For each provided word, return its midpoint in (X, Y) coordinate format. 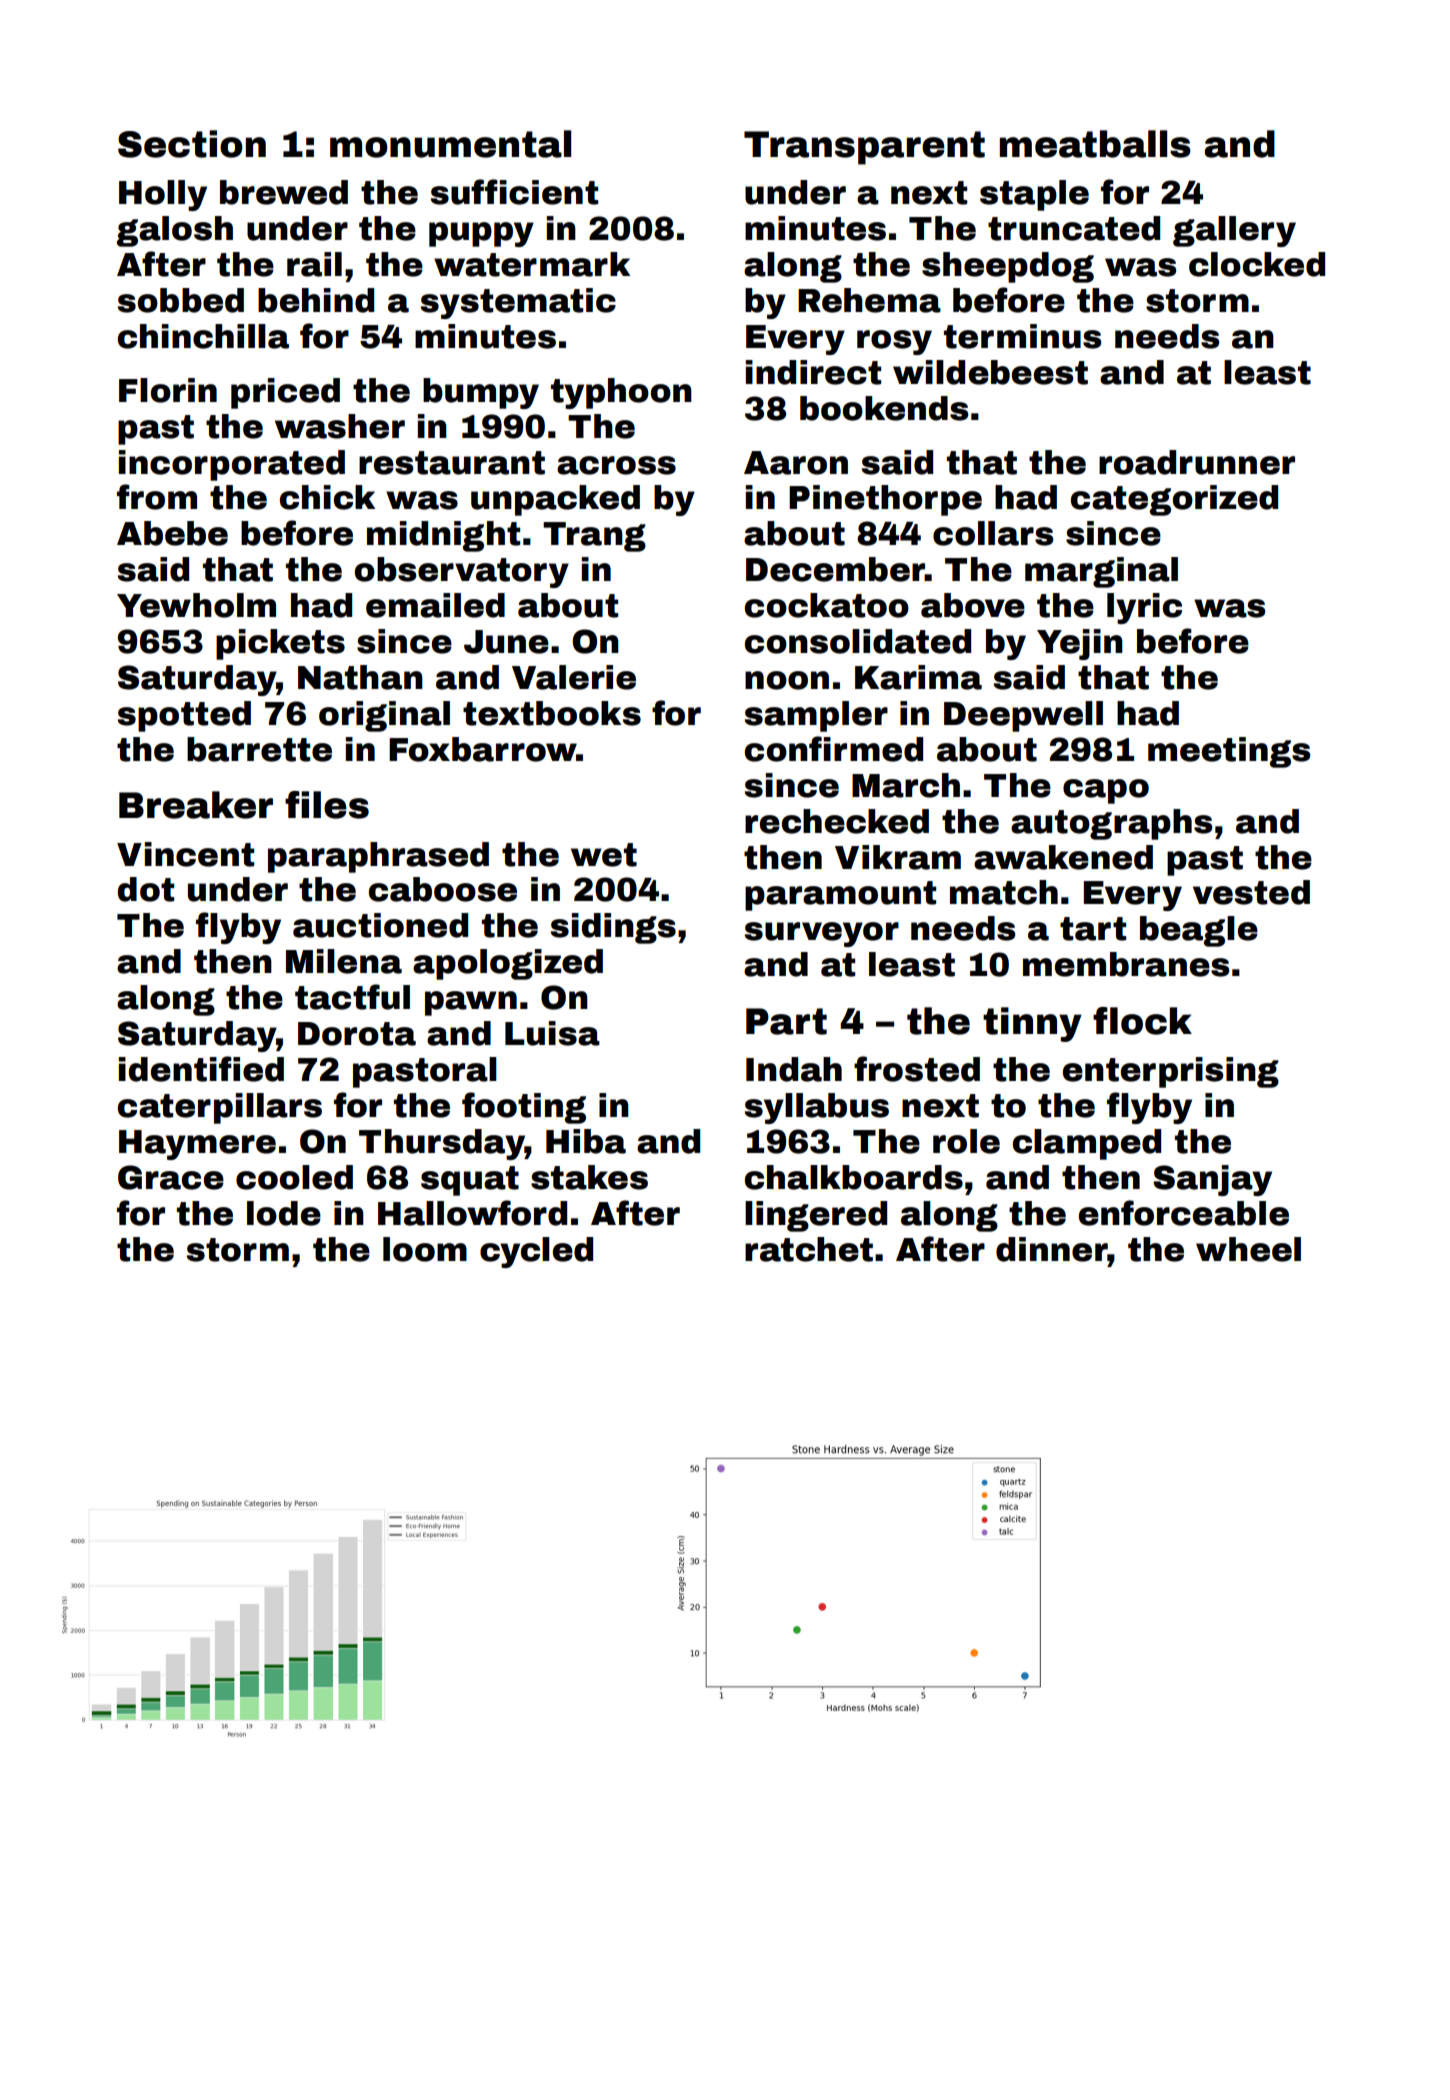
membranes (1126, 964)
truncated (1074, 228)
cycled (536, 1252)
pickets (280, 644)
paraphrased (378, 857)
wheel (1248, 1249)
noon (787, 680)
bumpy (481, 393)
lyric (1144, 608)
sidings (613, 928)
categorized (1174, 500)
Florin (168, 390)
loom (425, 1249)
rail (314, 264)
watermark (532, 264)
